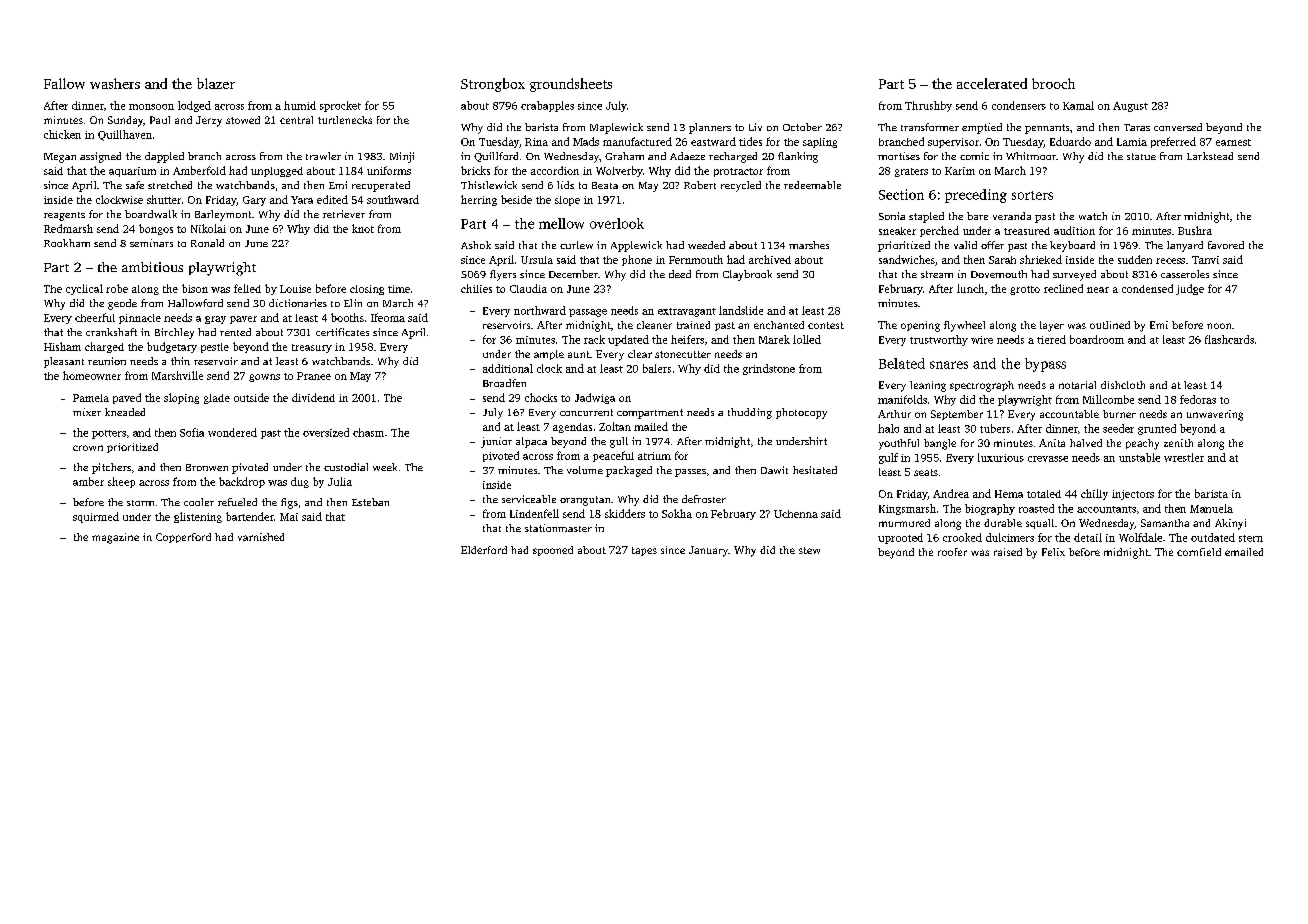 Image resolution: width=1308 pixels, height=924 pixels. Describe the element at coordinates (774, 470) in the page. I see `Dawit` at that location.
